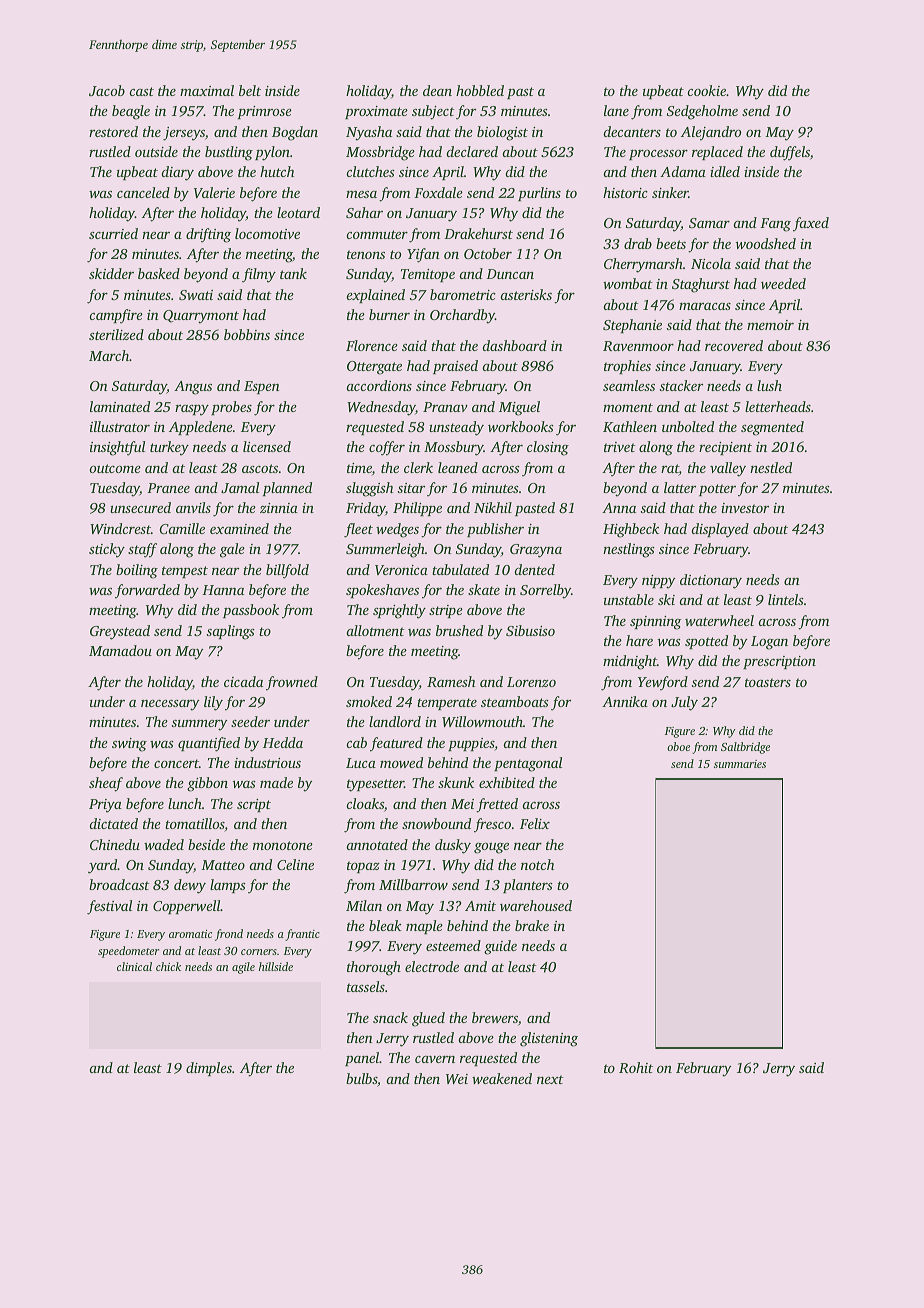 The width and height of the document is (924, 1308). I want to click on outcome, so click(115, 468).
